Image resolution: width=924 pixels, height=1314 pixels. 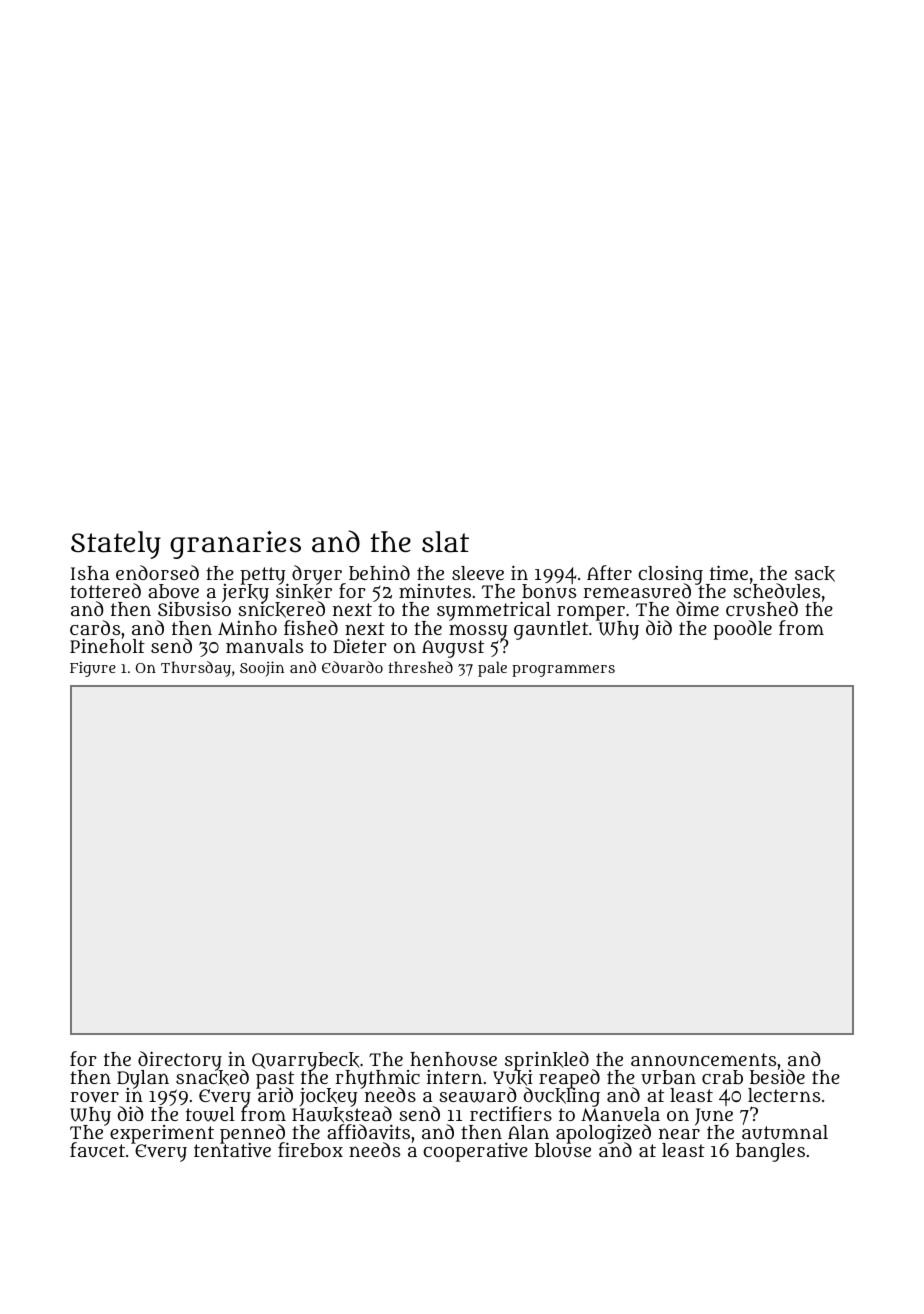 I want to click on poodle, so click(x=742, y=630).
